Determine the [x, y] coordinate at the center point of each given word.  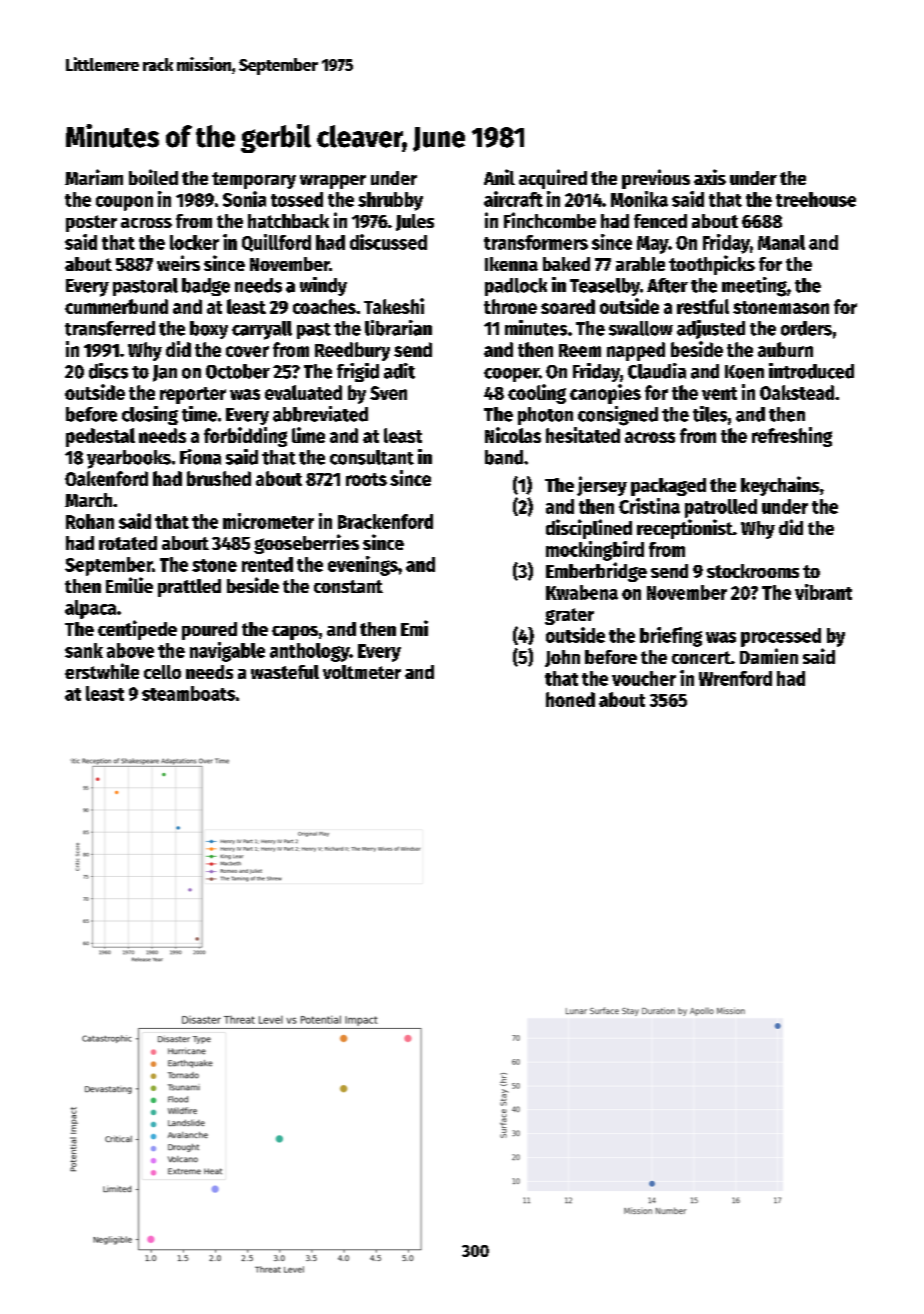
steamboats [188, 693]
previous [656, 179]
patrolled [721, 508]
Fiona [200, 457]
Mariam [94, 177]
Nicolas [513, 435]
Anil [499, 177]
